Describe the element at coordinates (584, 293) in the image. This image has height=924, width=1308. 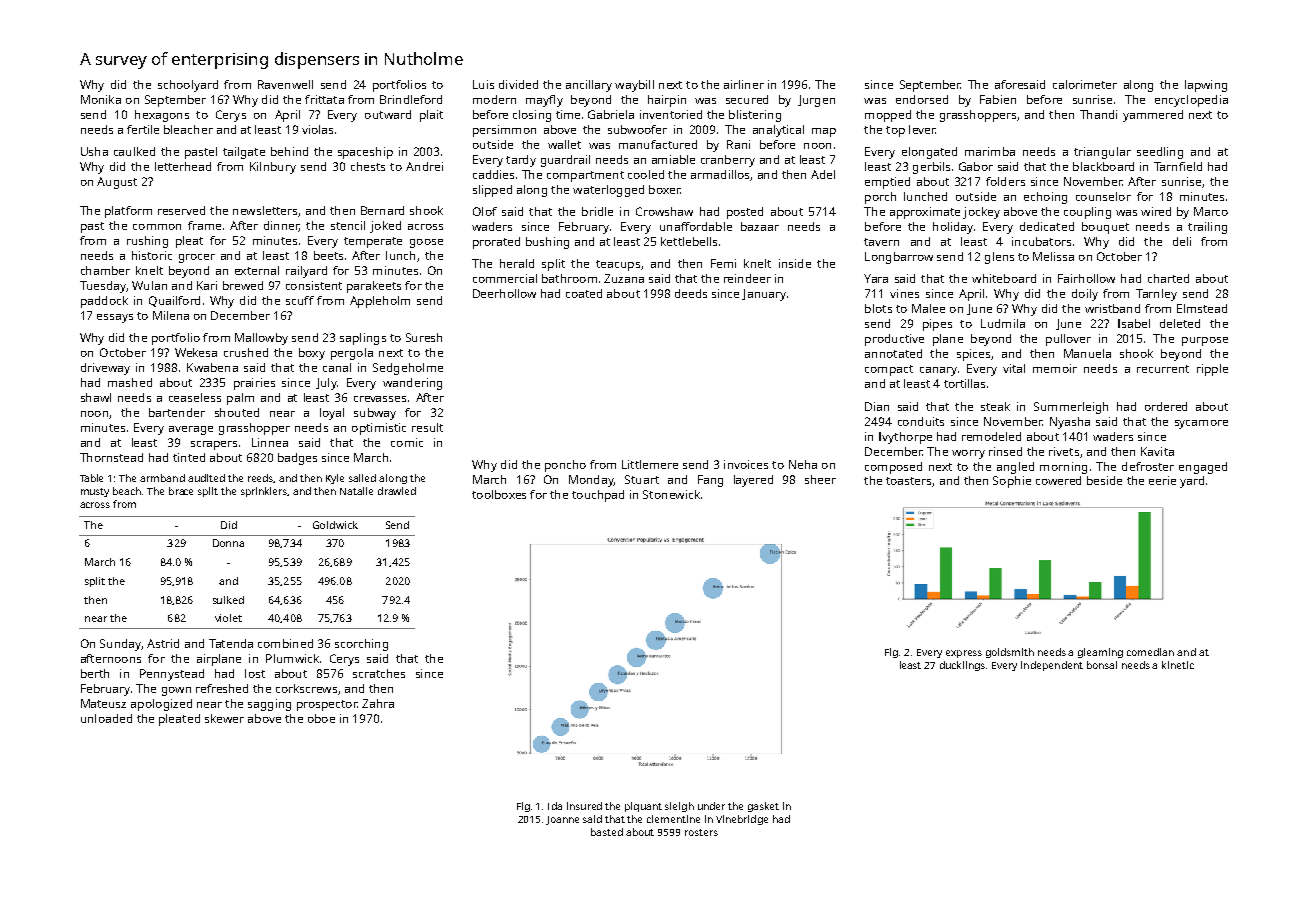
I see `coated` at that location.
